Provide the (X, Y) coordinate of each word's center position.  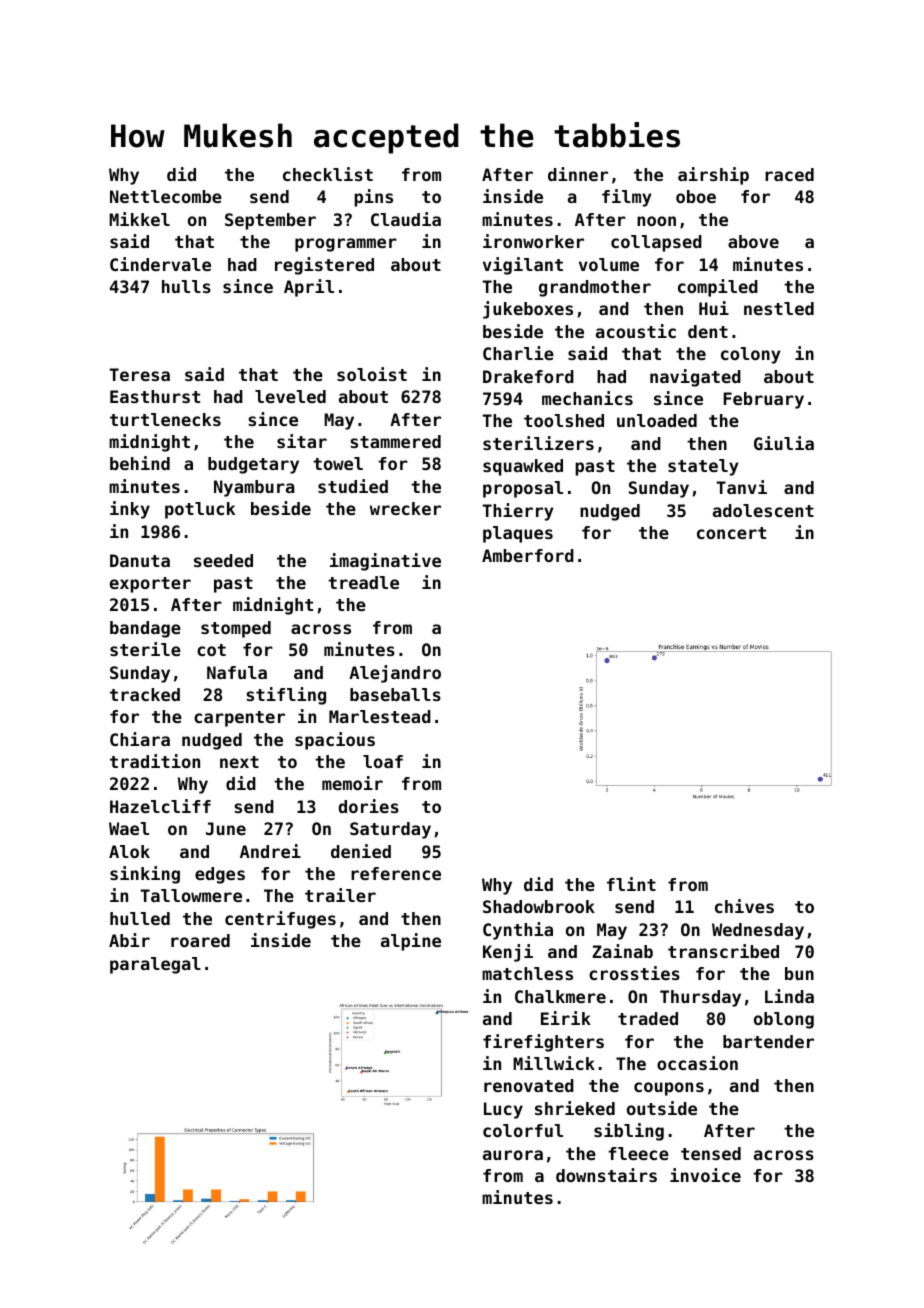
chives (744, 906)
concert (731, 533)
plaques (518, 534)
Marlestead (380, 716)
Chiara (140, 739)
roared (200, 940)
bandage (145, 629)
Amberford (528, 555)
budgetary (253, 465)
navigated (695, 378)
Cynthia (518, 931)
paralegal (155, 965)
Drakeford (528, 376)
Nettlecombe (166, 196)
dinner (578, 174)
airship (713, 176)
